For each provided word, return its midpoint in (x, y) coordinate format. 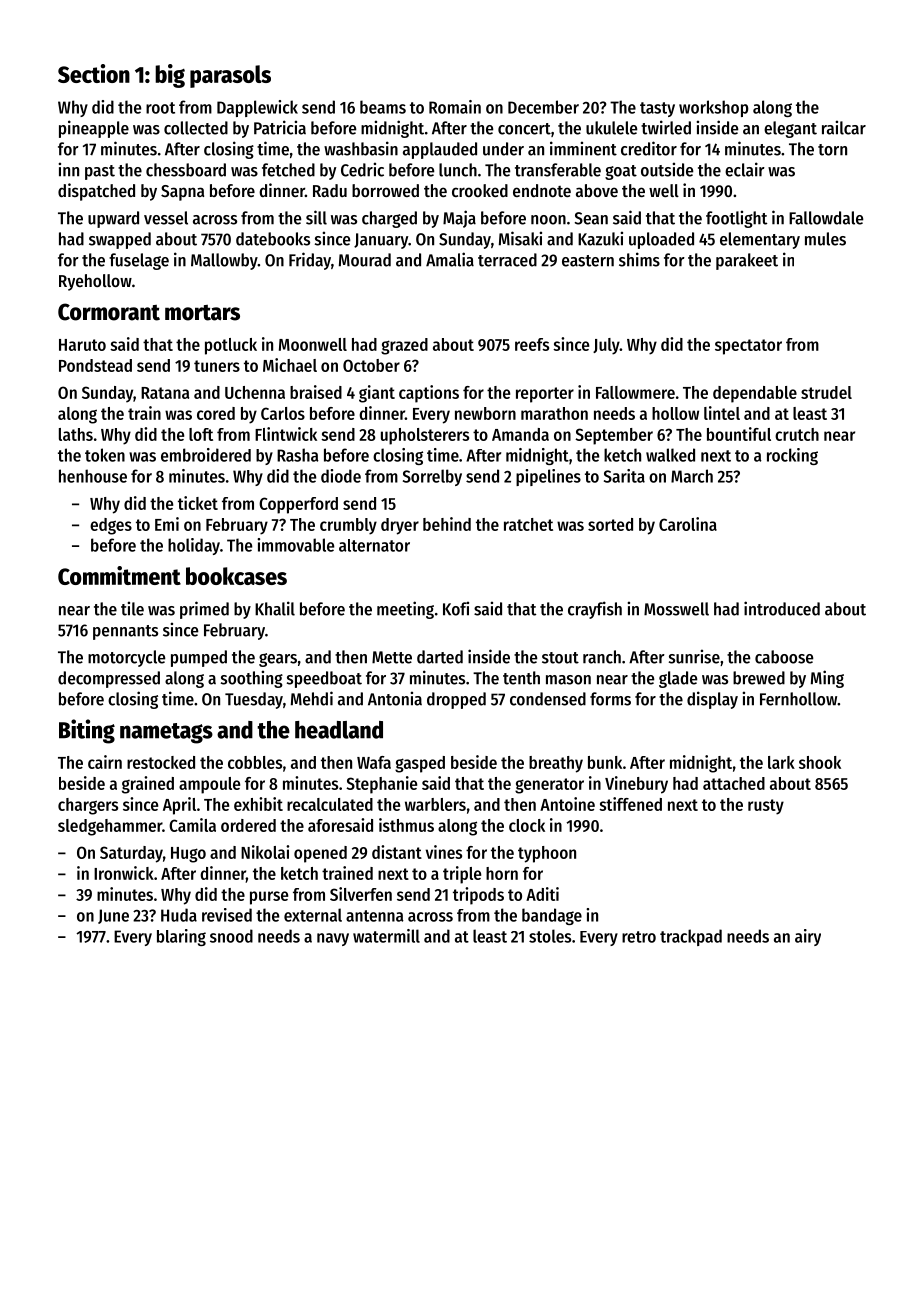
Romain (455, 107)
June (113, 916)
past (100, 172)
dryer (400, 526)
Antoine (567, 804)
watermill (386, 936)
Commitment (119, 575)
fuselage (139, 261)
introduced (782, 608)
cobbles (255, 762)
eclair (745, 169)
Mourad (365, 260)
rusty (766, 807)
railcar (844, 127)
